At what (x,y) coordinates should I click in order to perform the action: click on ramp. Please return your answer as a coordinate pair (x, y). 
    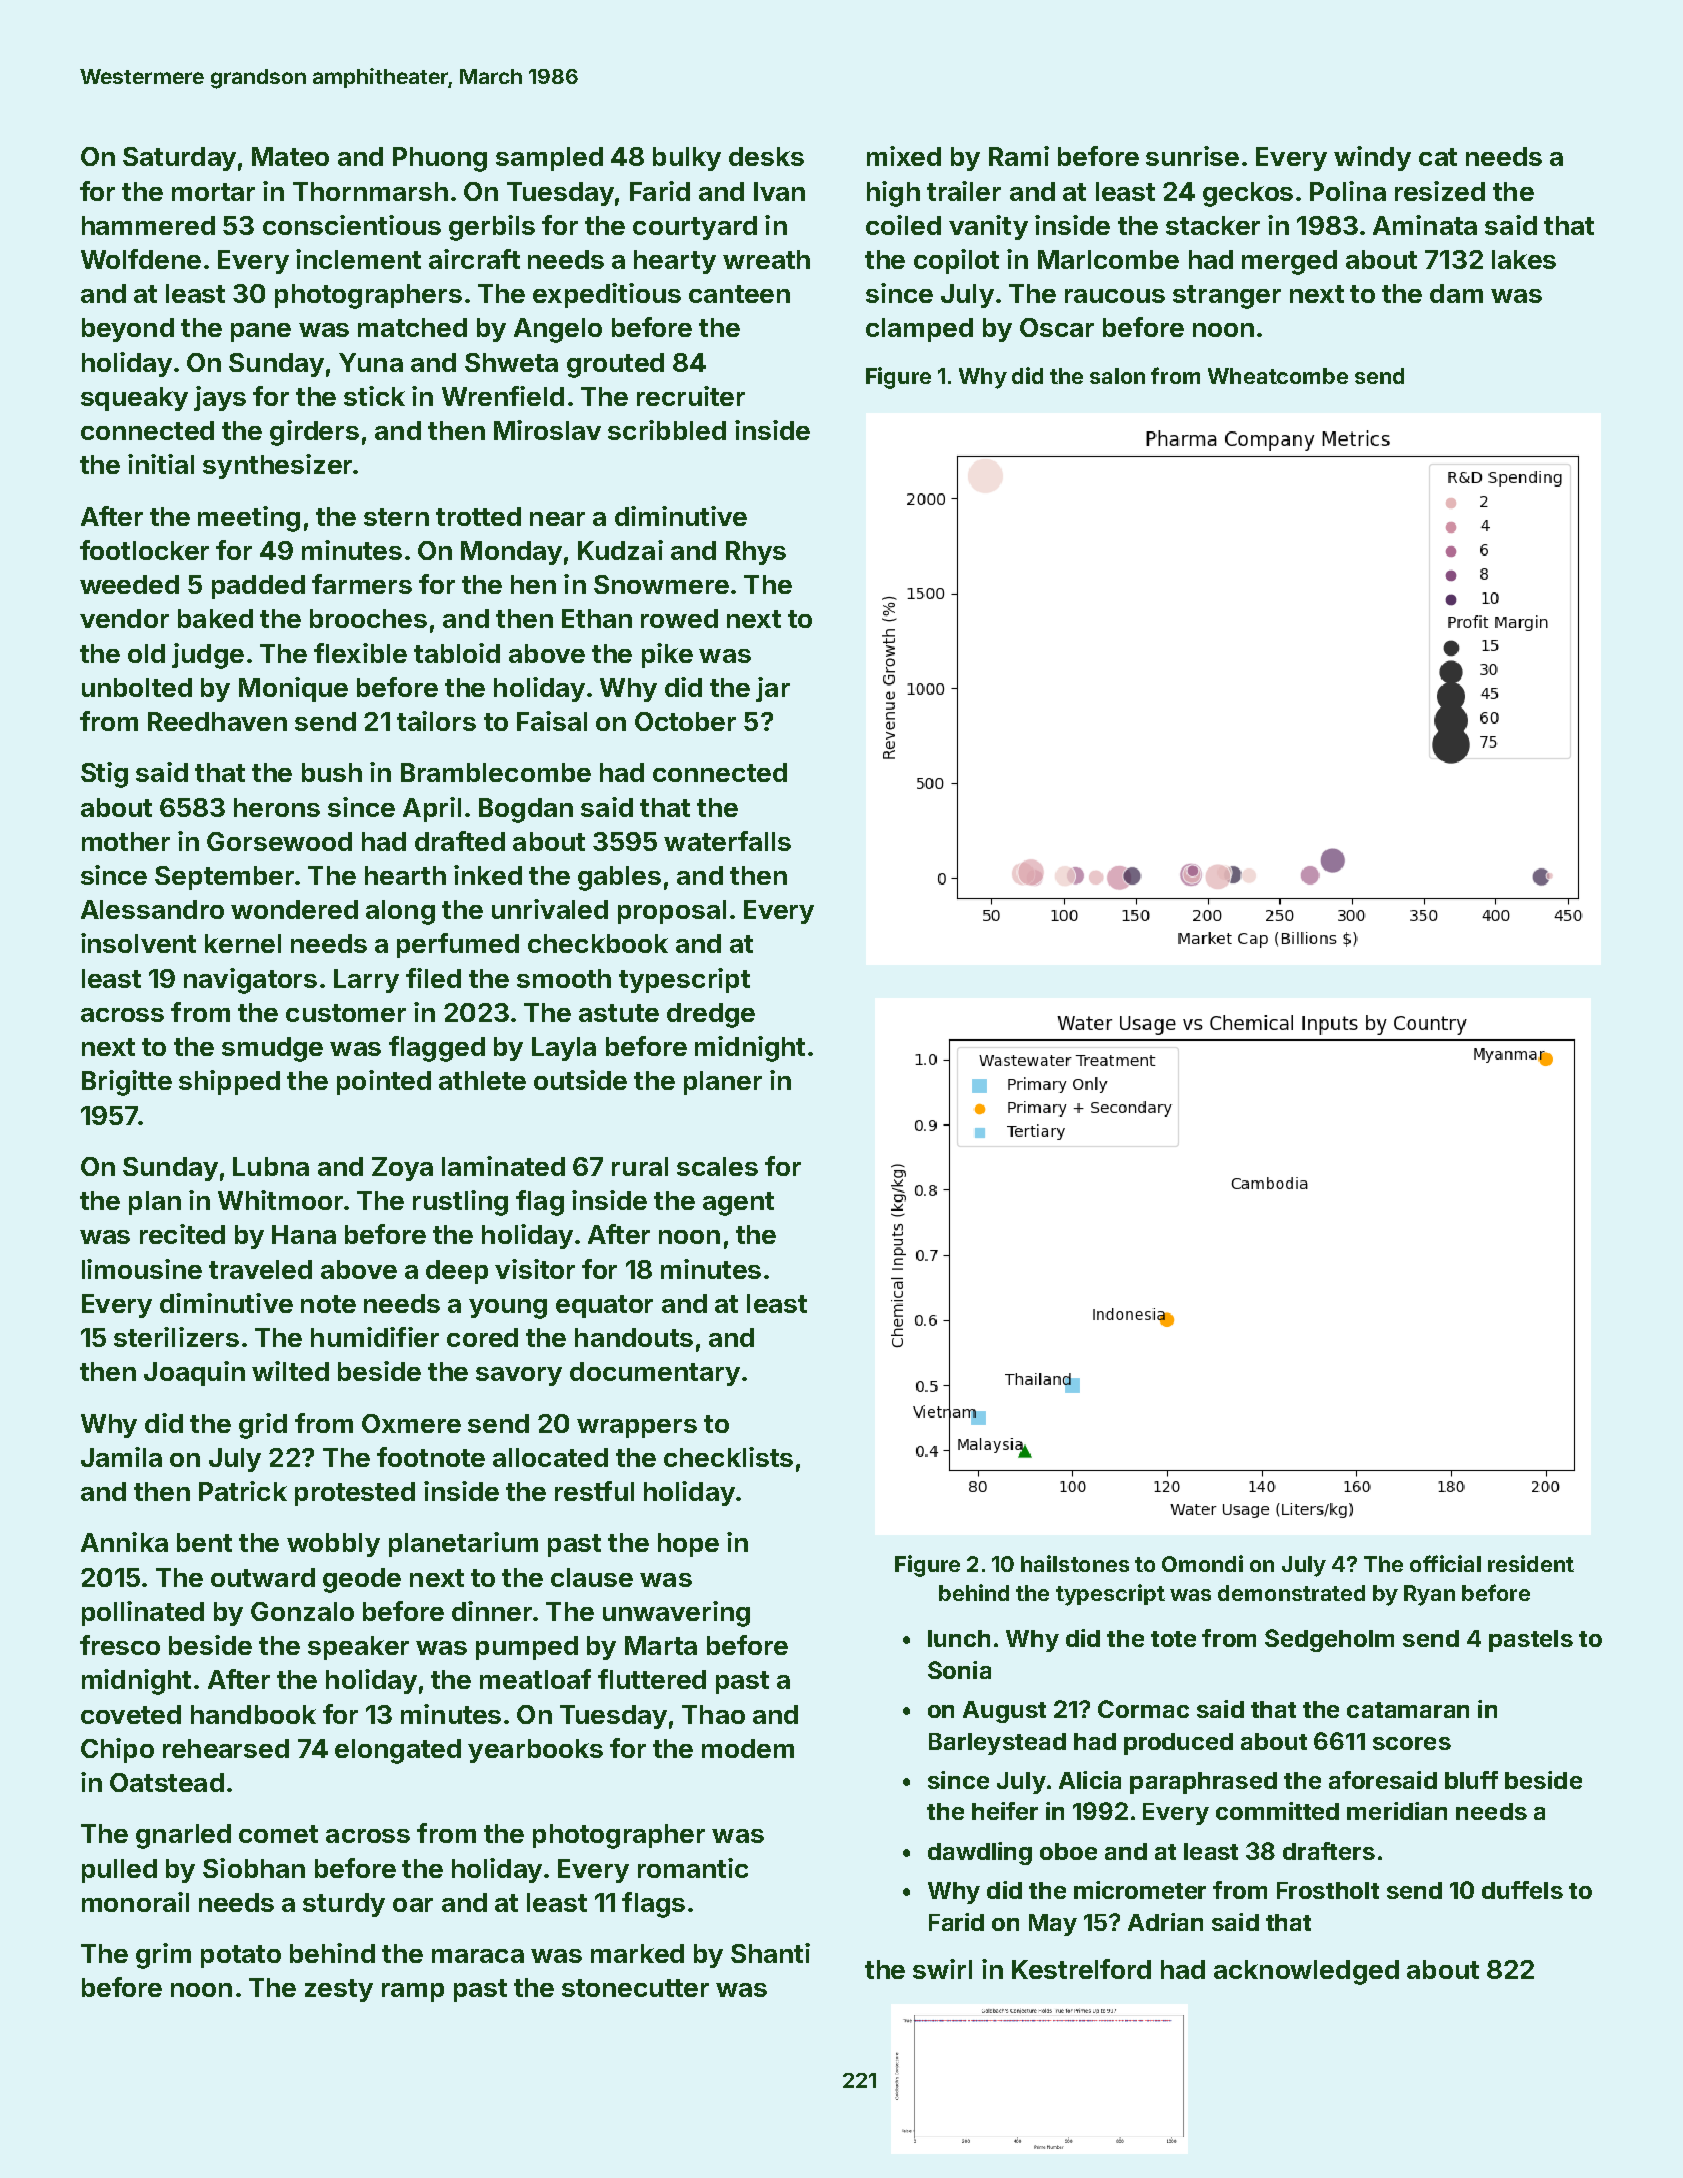
    Looking at the image, I should click on (413, 1992).
